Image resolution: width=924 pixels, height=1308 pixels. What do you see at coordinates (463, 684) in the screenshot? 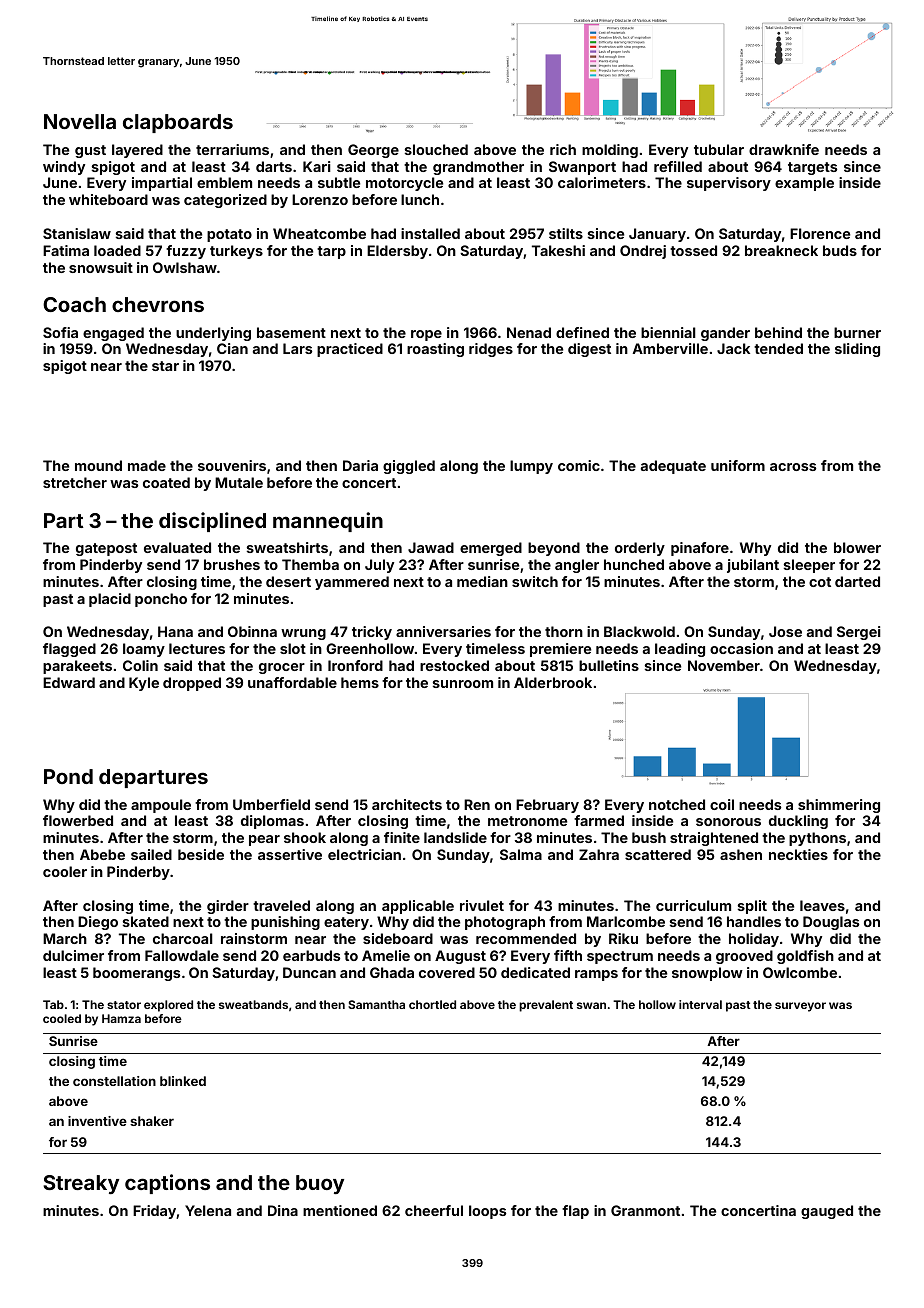
I see `sunroom` at bounding box center [463, 684].
